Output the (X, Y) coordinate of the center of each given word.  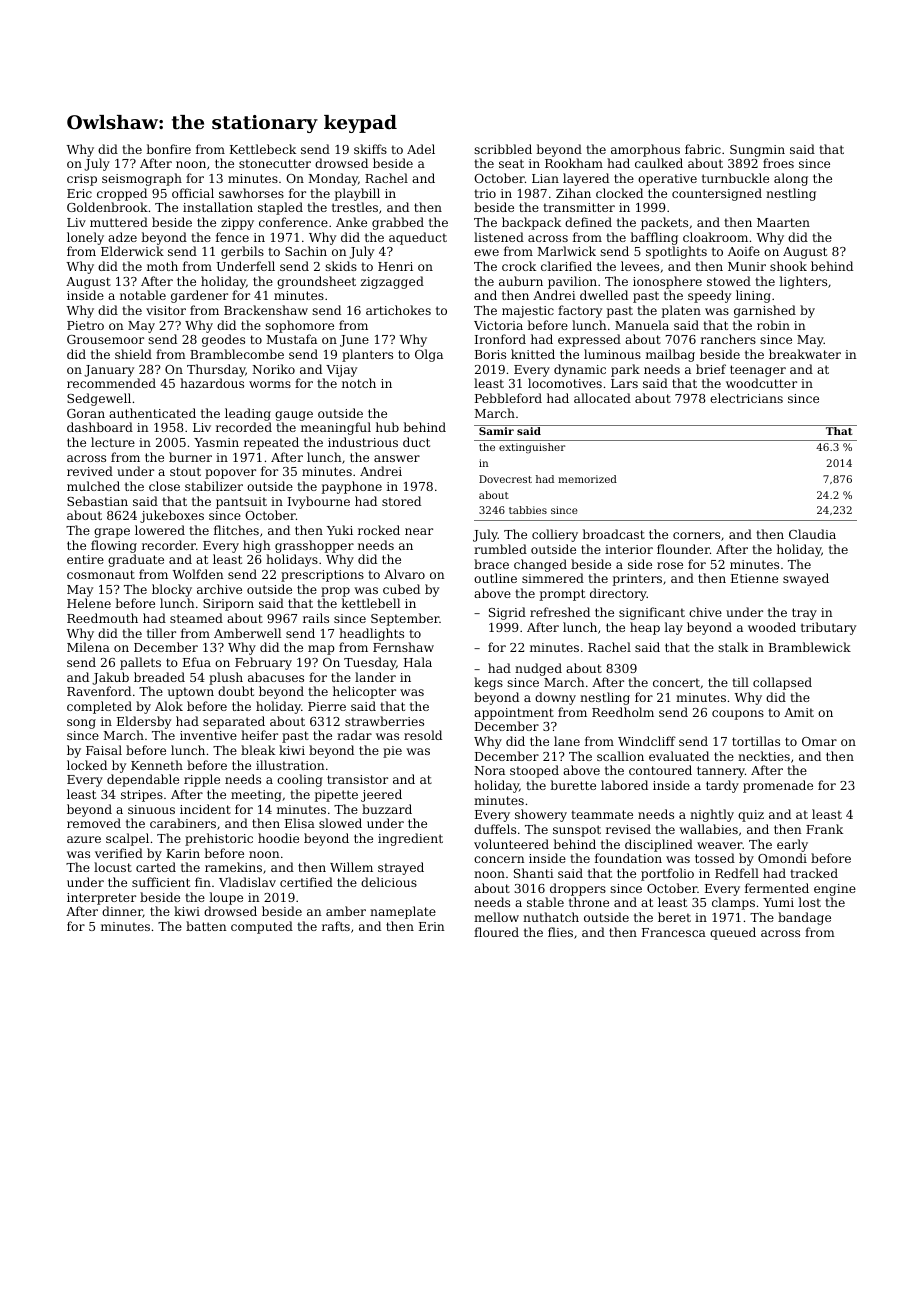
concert (676, 682)
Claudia (812, 534)
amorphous (645, 150)
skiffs (370, 149)
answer (397, 458)
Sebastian (97, 501)
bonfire (168, 149)
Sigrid (507, 613)
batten (206, 926)
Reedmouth (102, 618)
